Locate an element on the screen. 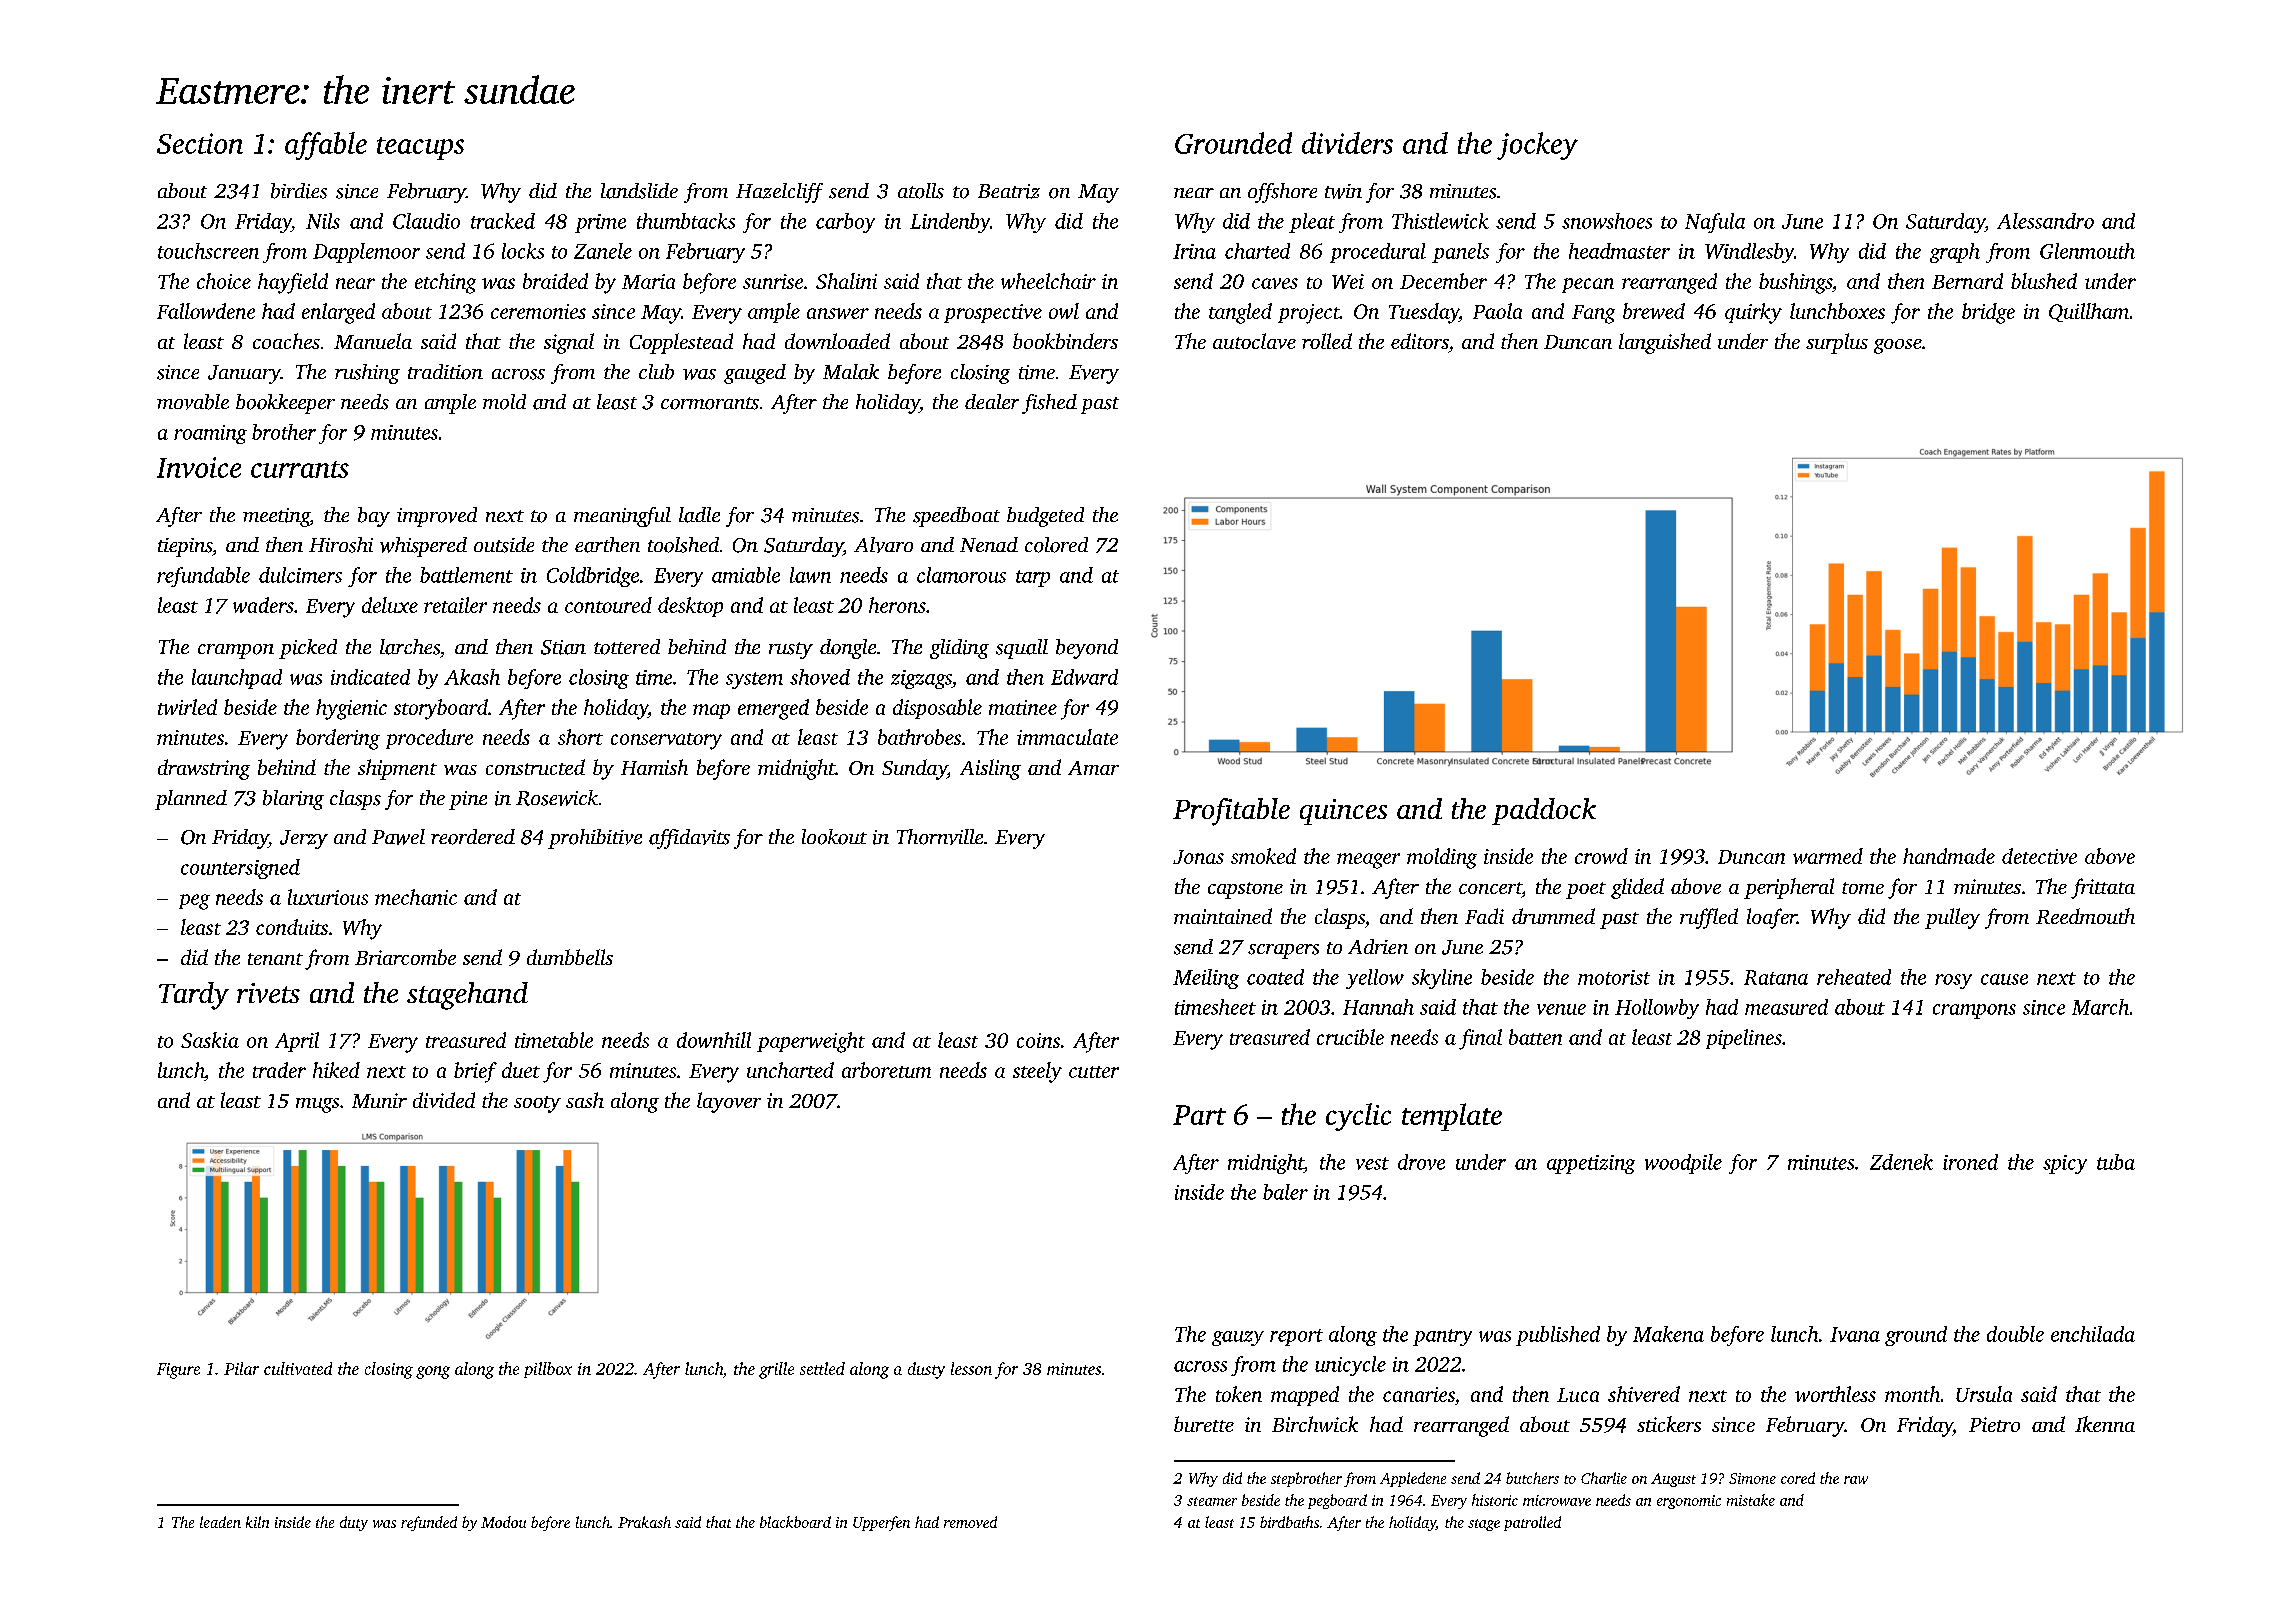 Image resolution: width=2292 pixels, height=1620 pixels. Quillham is located at coordinates (2089, 312).
